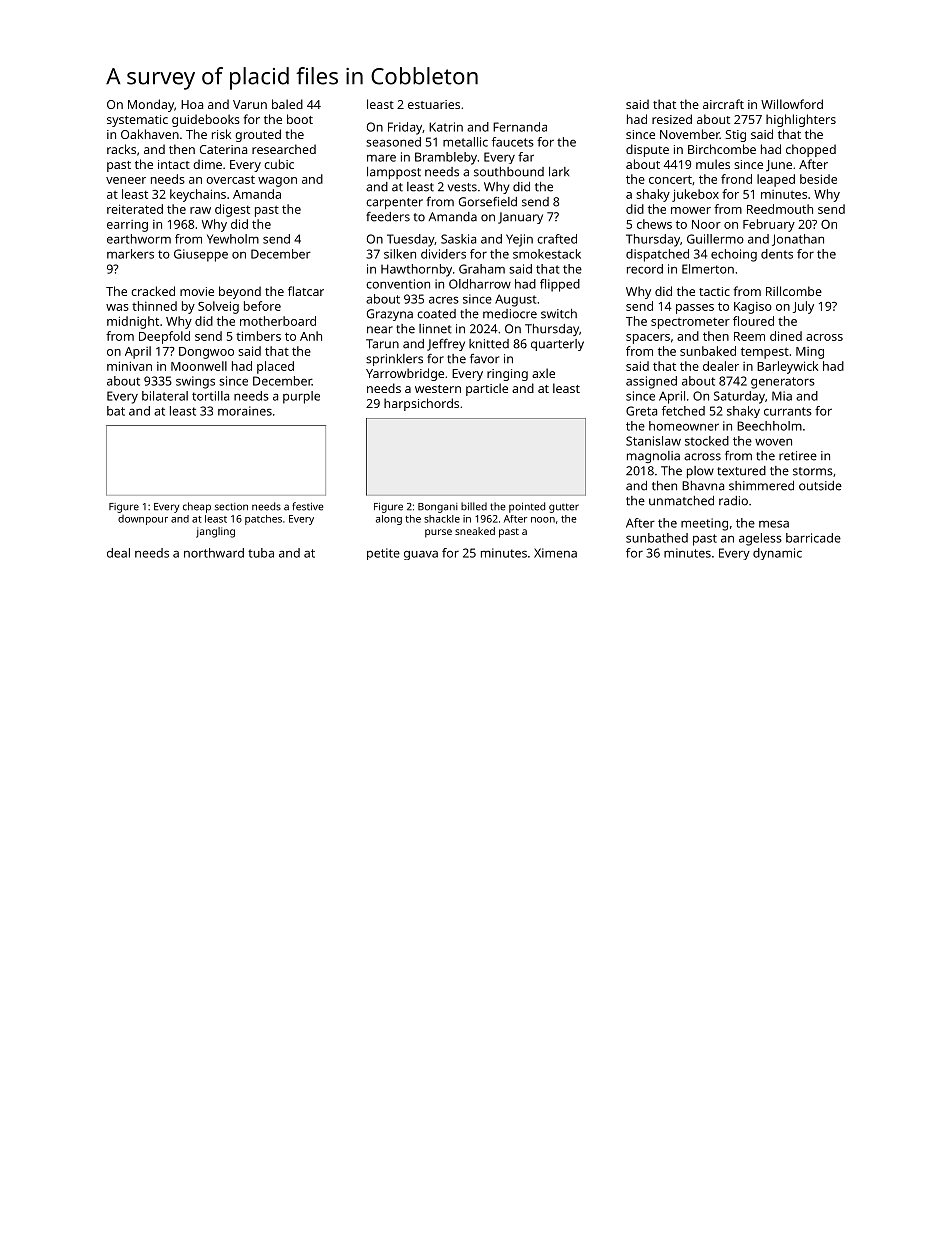 Image resolution: width=952 pixels, height=1233 pixels. I want to click on carpenter, so click(394, 203).
